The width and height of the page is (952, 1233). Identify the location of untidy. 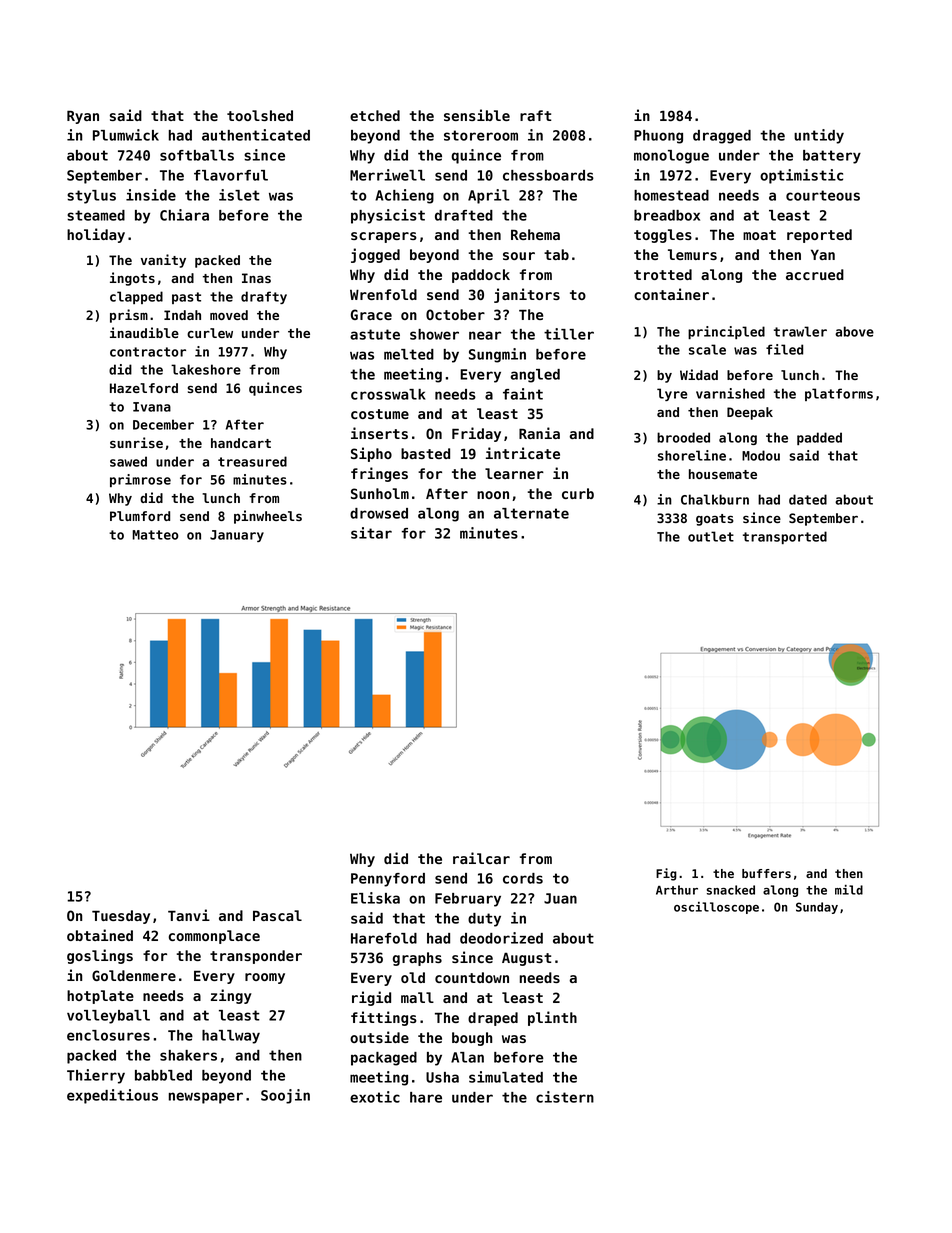
(819, 136).
